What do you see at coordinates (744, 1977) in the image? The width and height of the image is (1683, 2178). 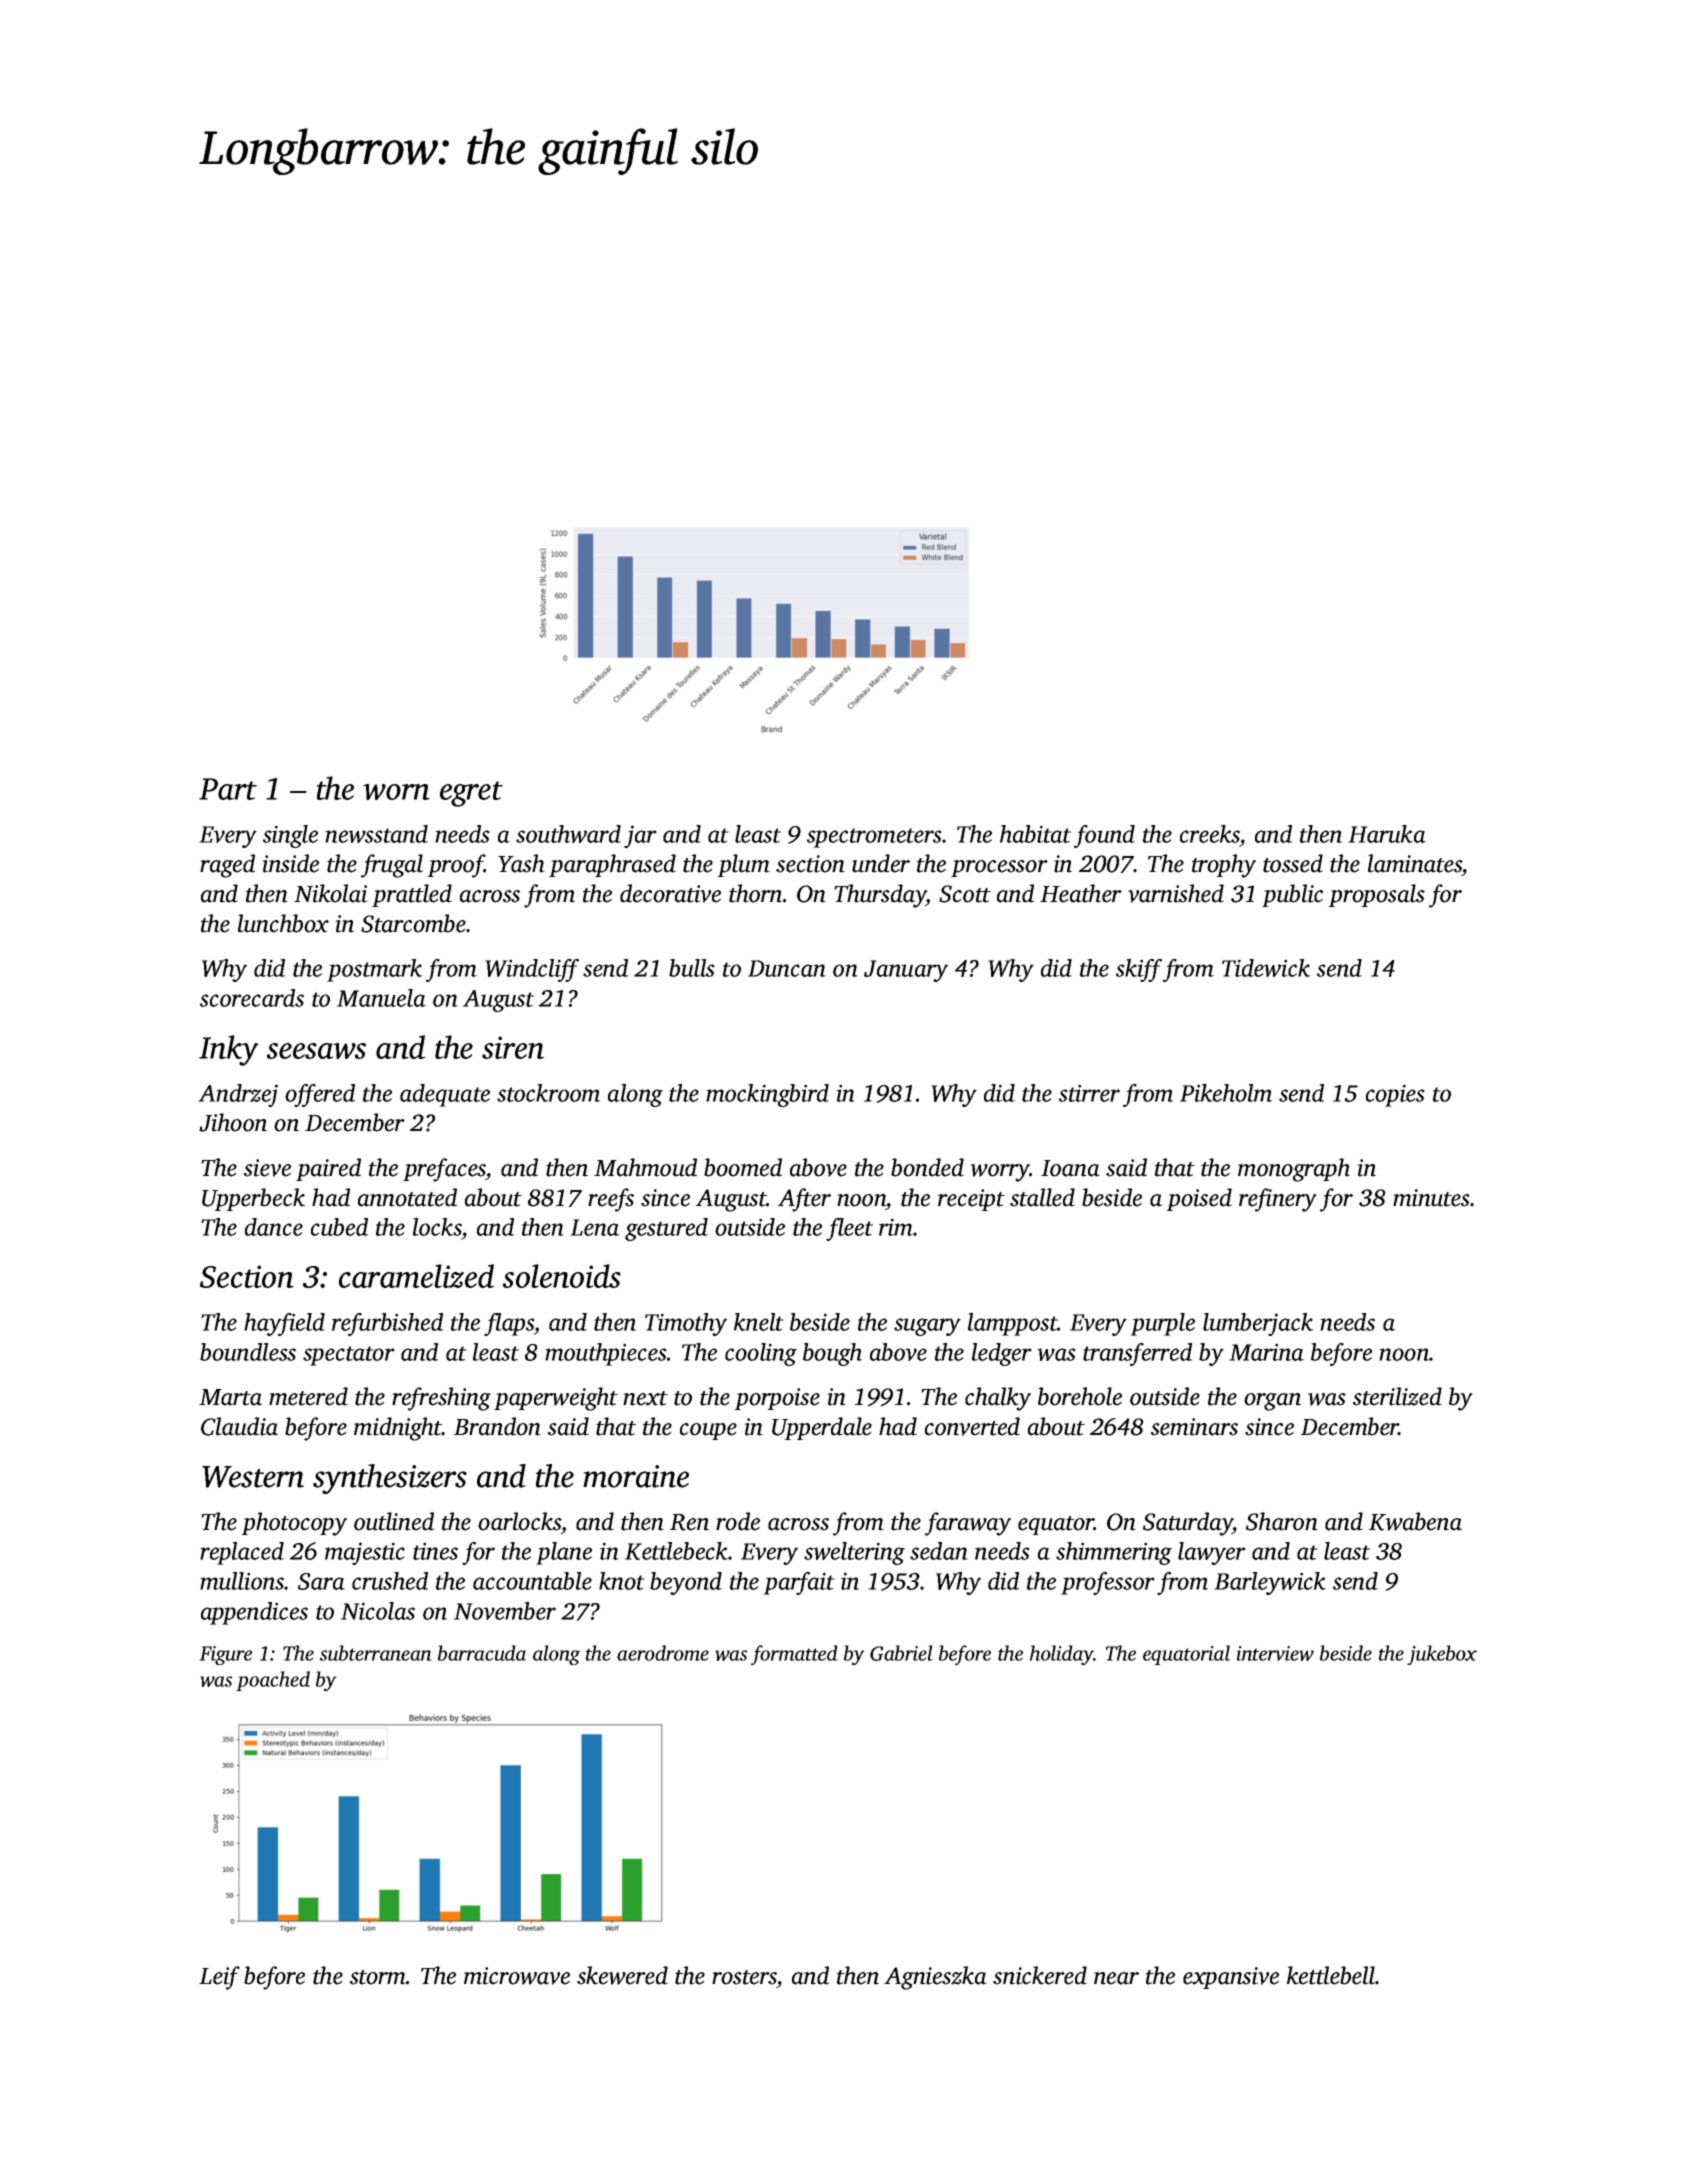 I see `rosters` at bounding box center [744, 1977].
